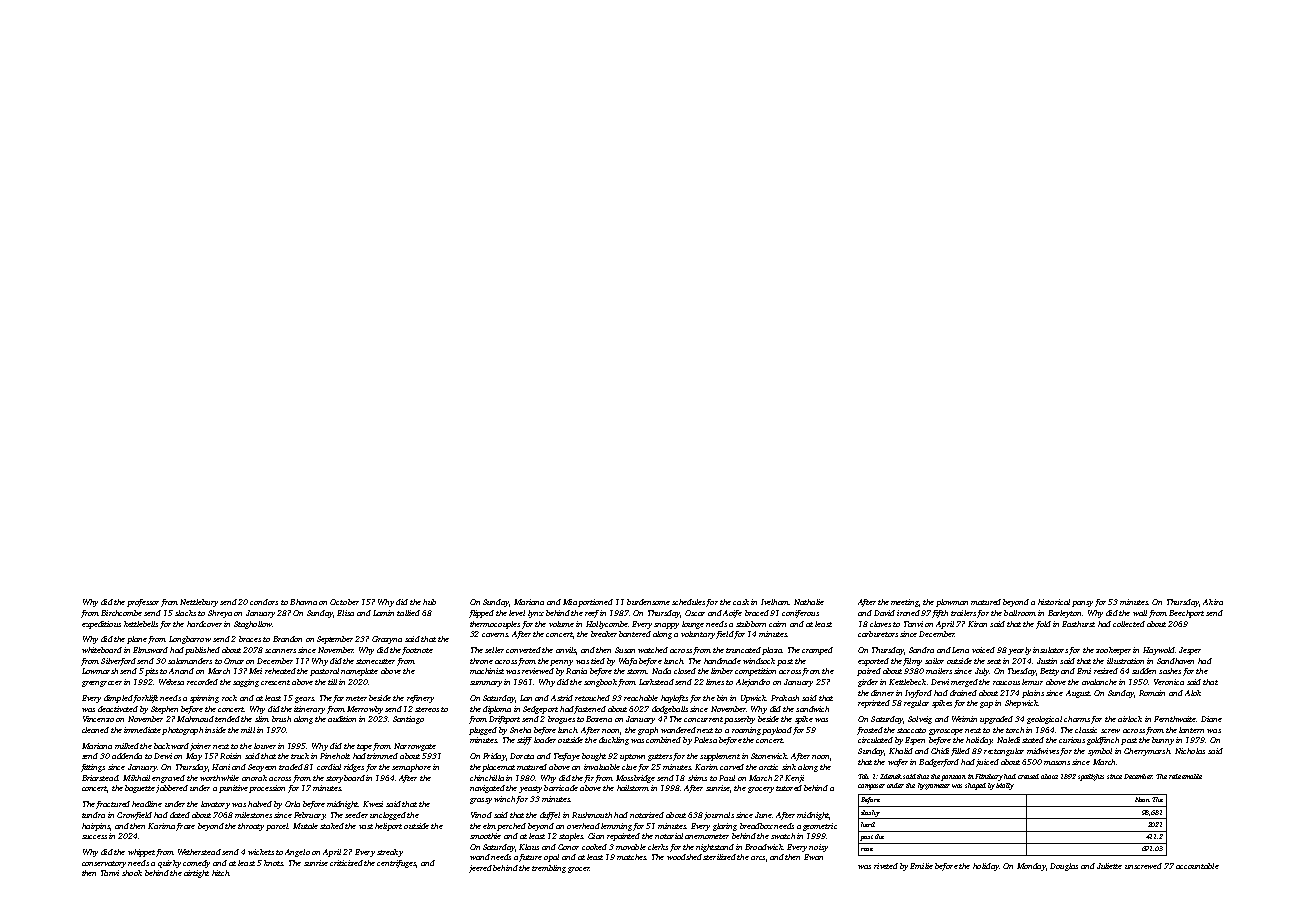 Image resolution: width=1308 pixels, height=924 pixels. I want to click on braces, so click(250, 639).
